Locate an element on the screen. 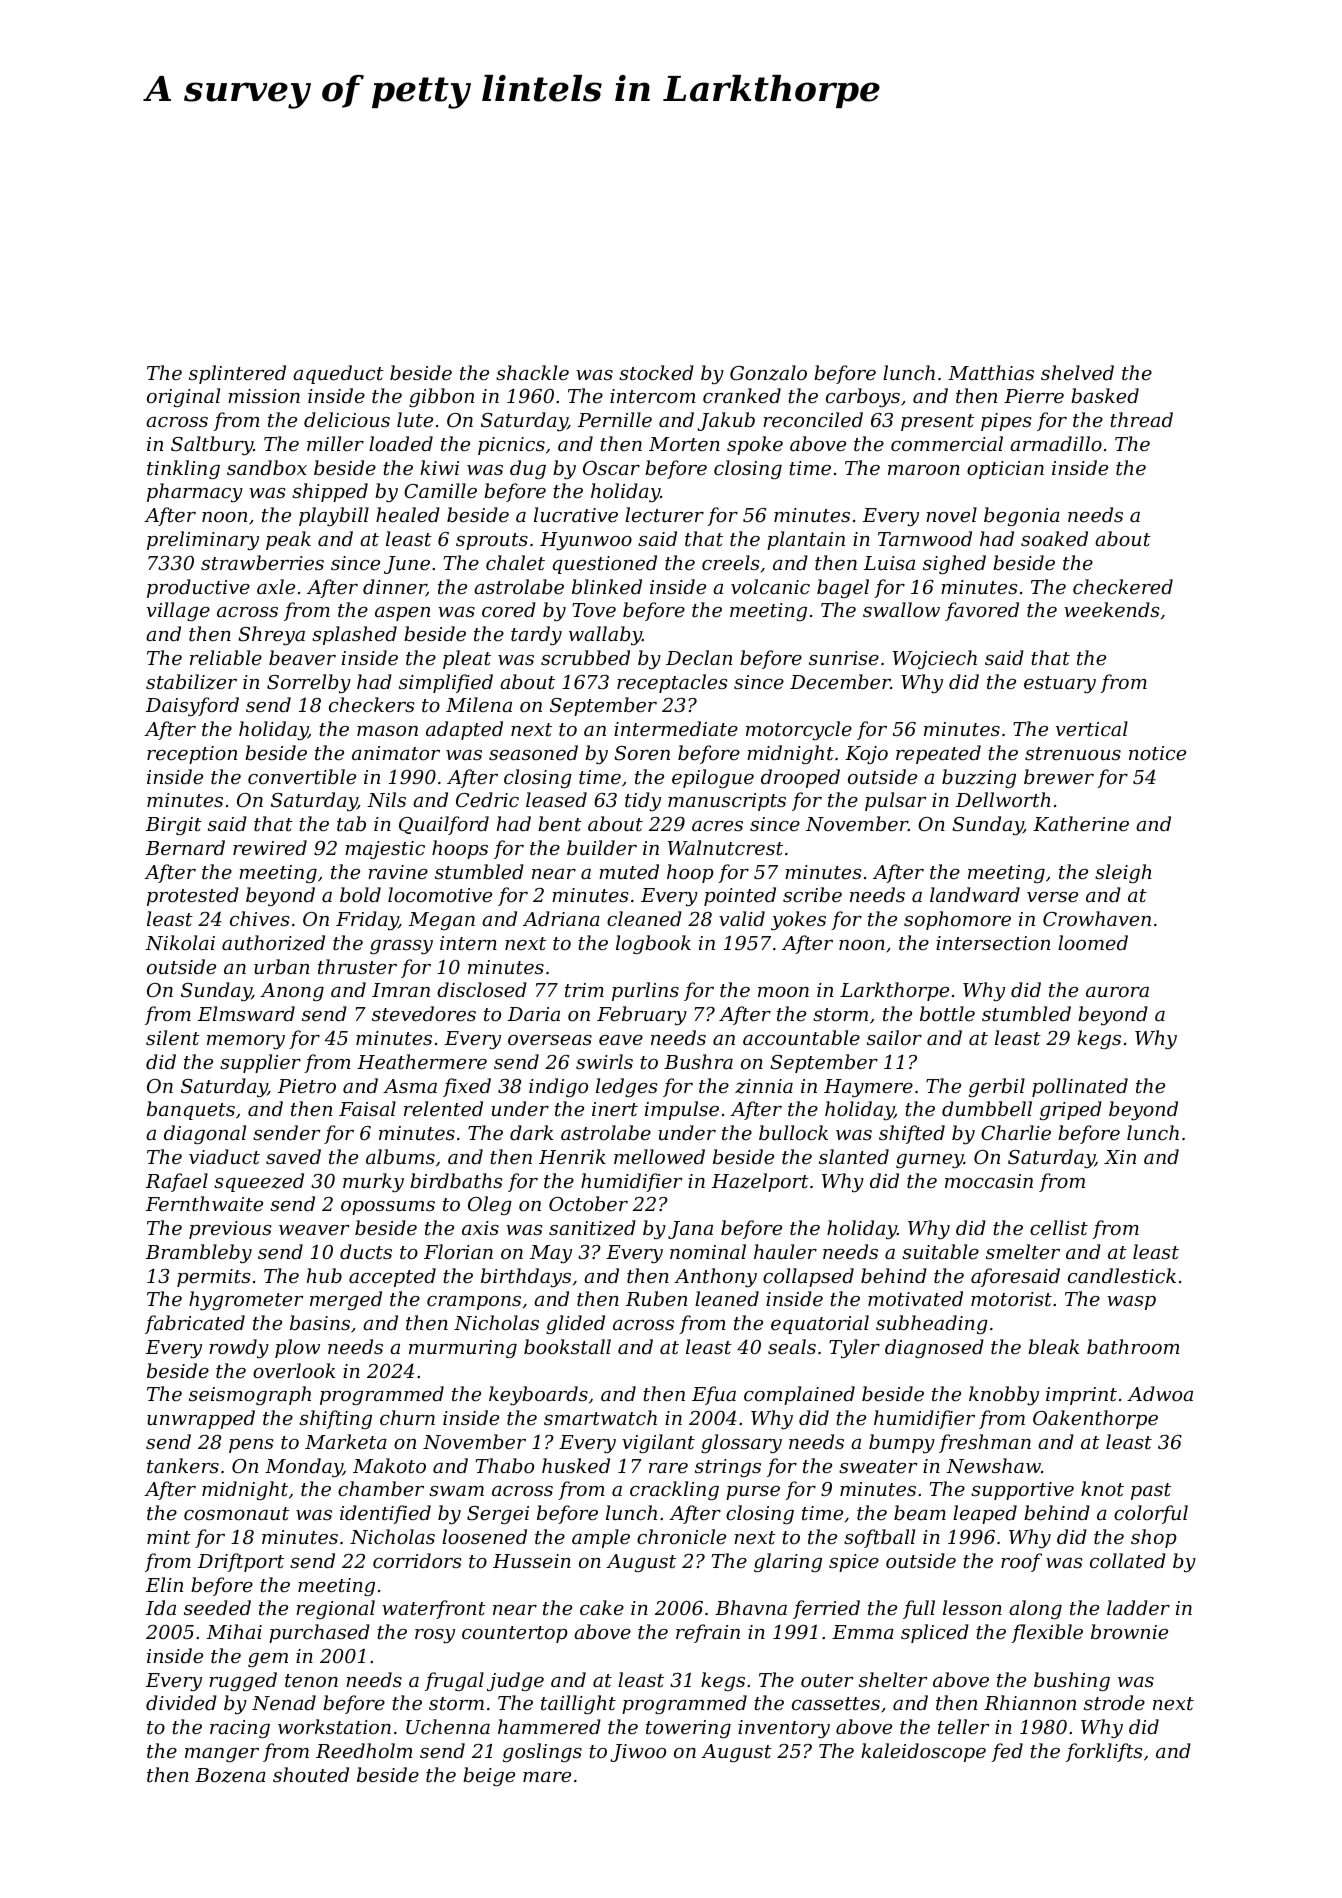 The width and height of the screenshot is (1342, 1898). sunrise is located at coordinates (844, 658).
